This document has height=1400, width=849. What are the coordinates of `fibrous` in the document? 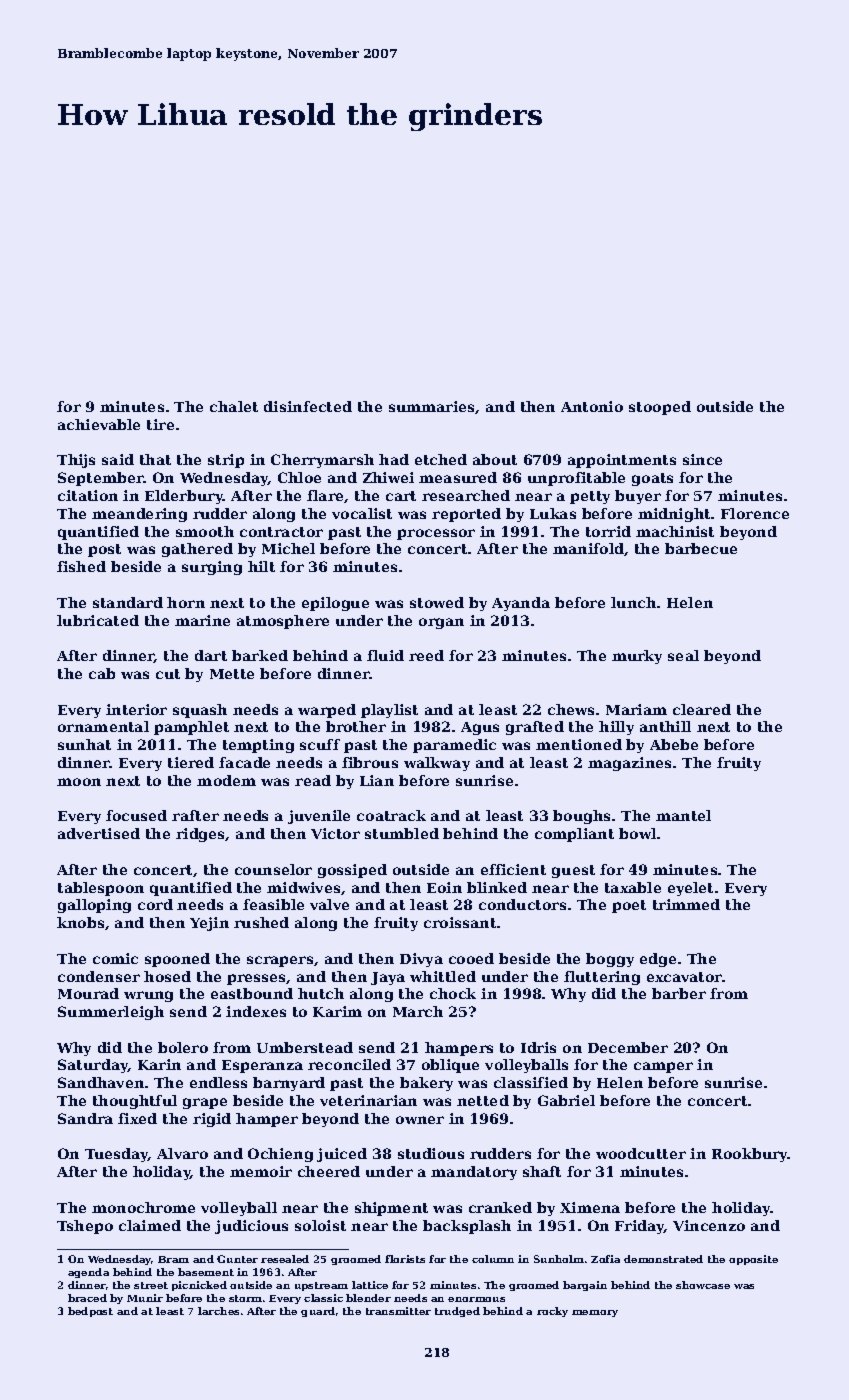 It's located at (370, 762).
